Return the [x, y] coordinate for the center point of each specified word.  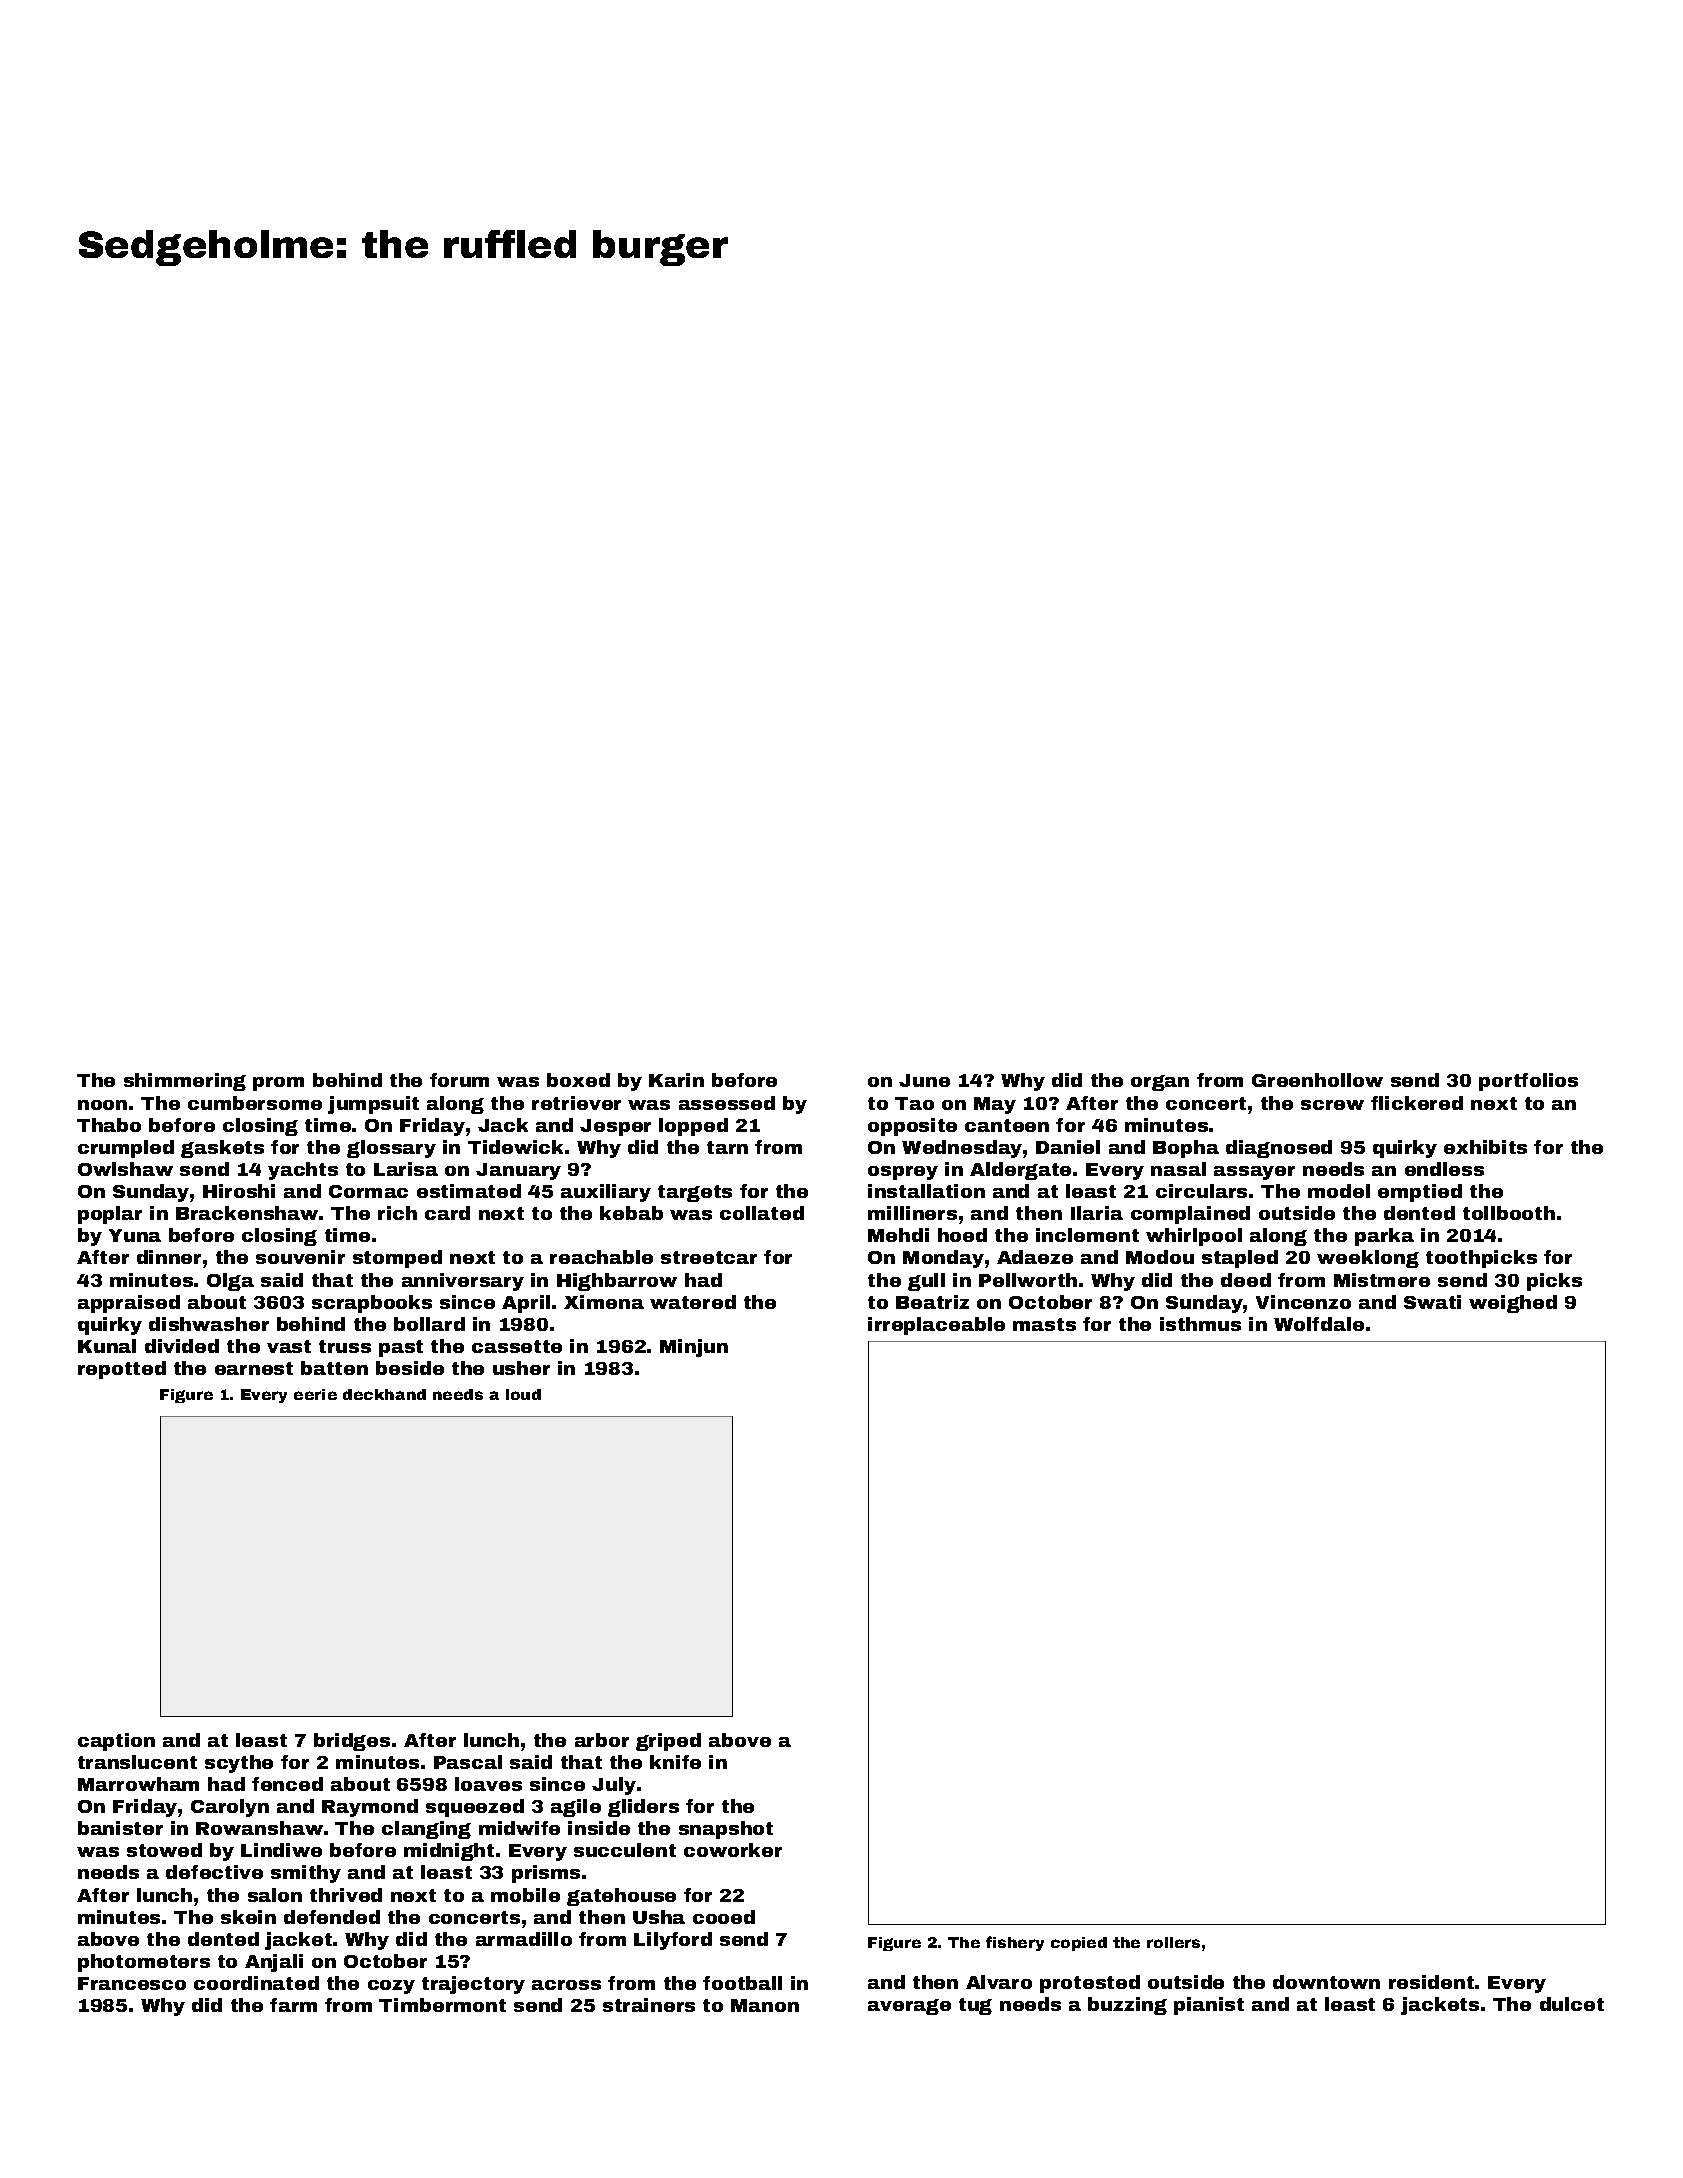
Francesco [132, 1983]
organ [1160, 1083]
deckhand [384, 1394]
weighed [1513, 1304]
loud [523, 1394]
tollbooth [1509, 1213]
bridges [352, 1742]
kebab [631, 1213]
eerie [315, 1394]
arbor [602, 1740]
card [447, 1213]
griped [668, 1742]
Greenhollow [1317, 1080]
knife [675, 1762]
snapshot [726, 1830]
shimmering [185, 1082]
